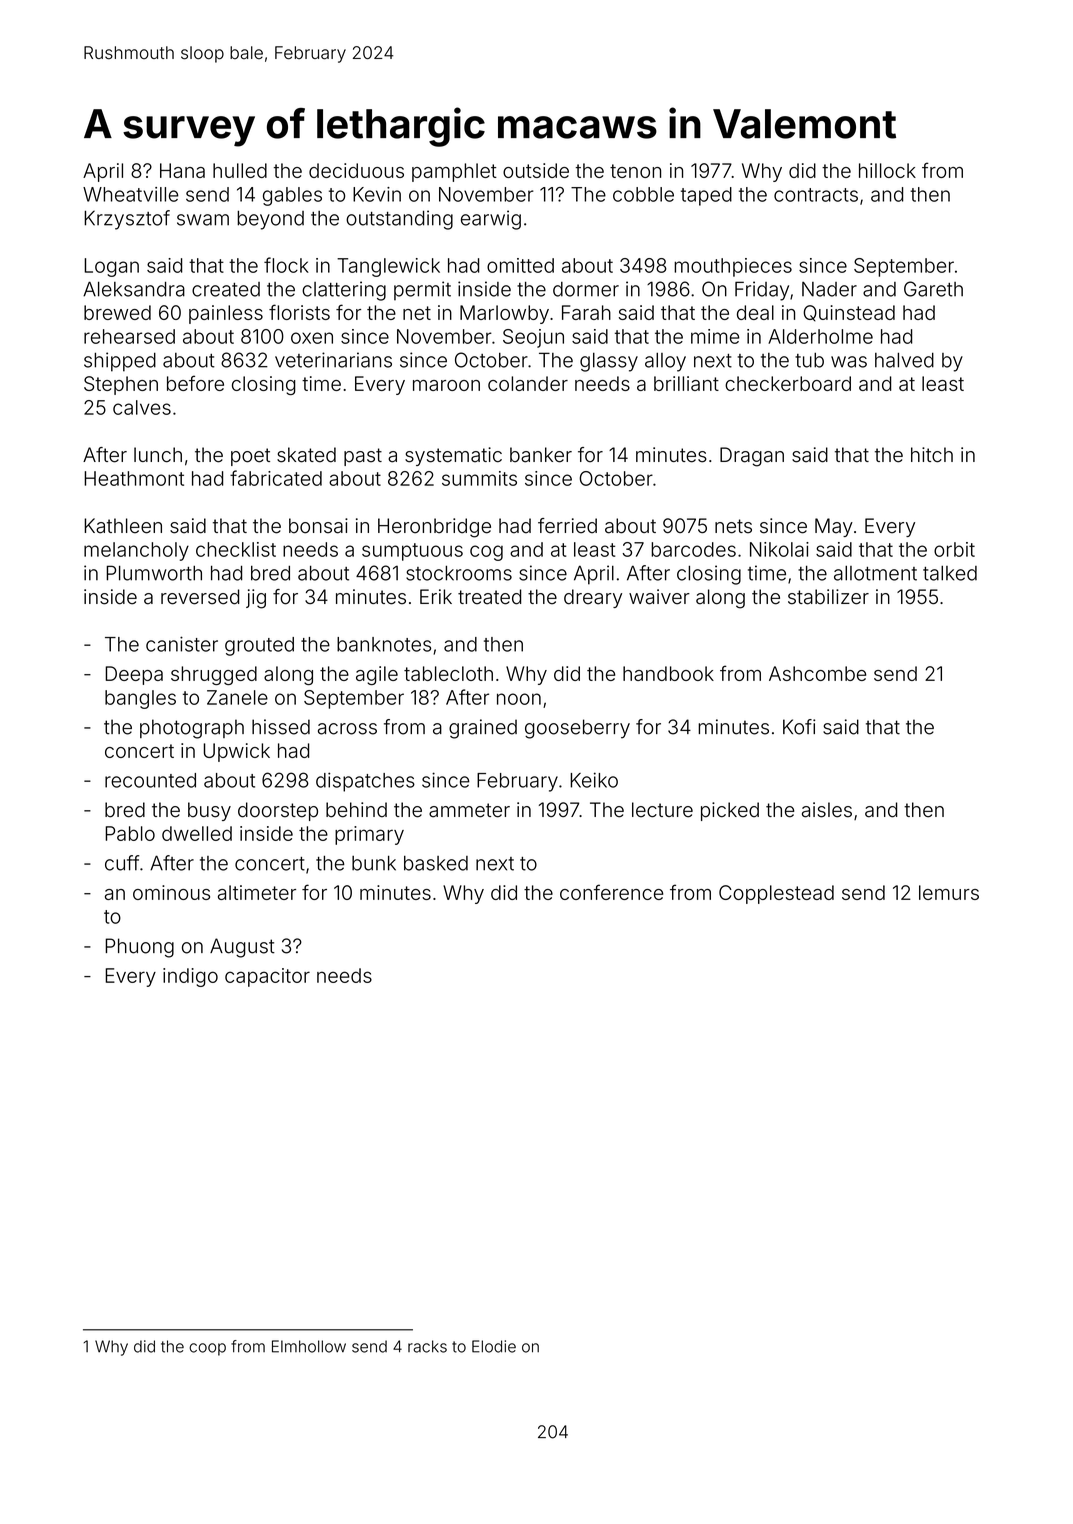 The image size is (1073, 1524). I want to click on capacitor, so click(267, 977).
